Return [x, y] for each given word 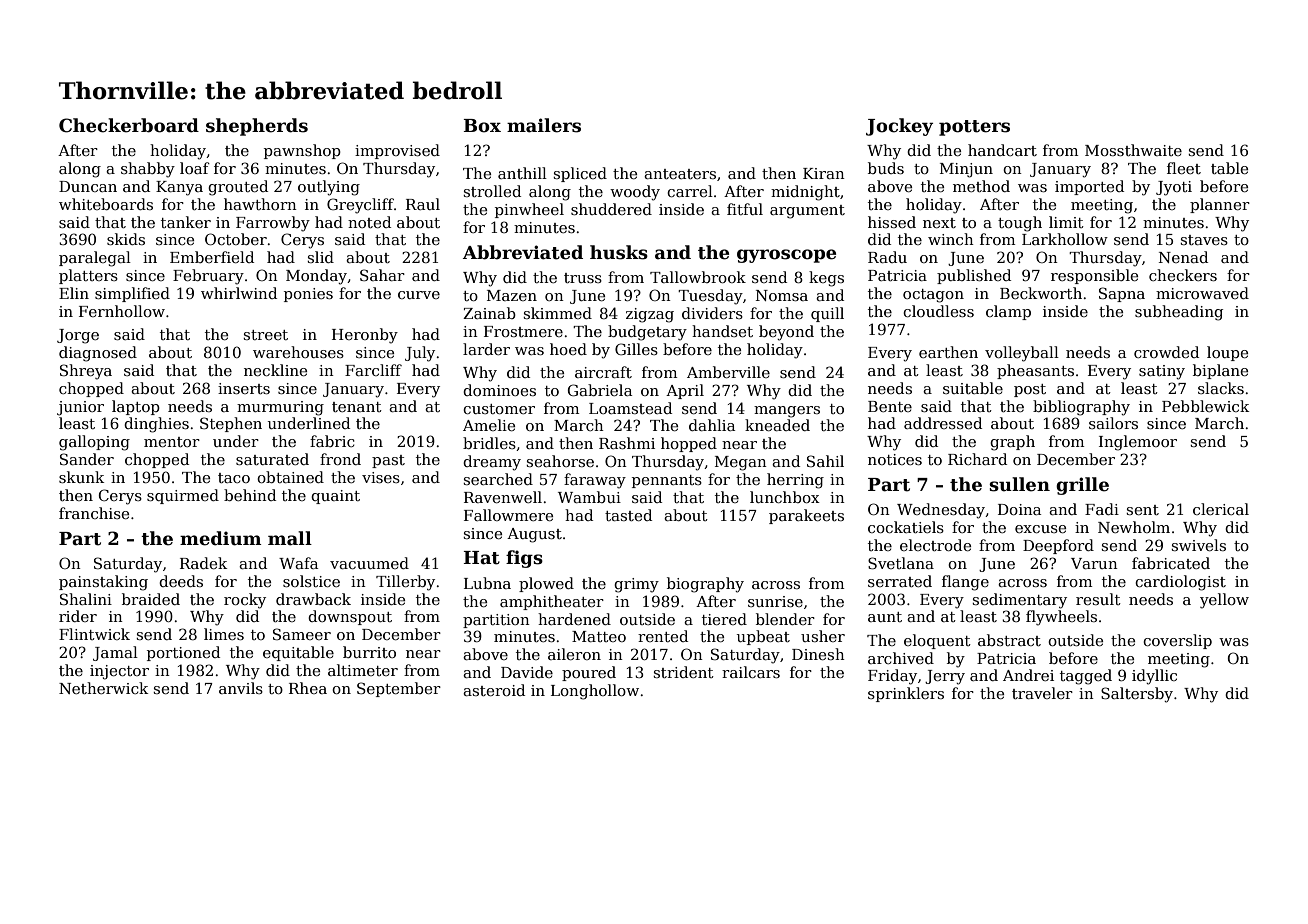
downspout [350, 617]
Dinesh [818, 654]
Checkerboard [129, 125]
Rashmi [627, 443]
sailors [1113, 423]
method [981, 186]
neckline [275, 370]
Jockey [899, 127]
